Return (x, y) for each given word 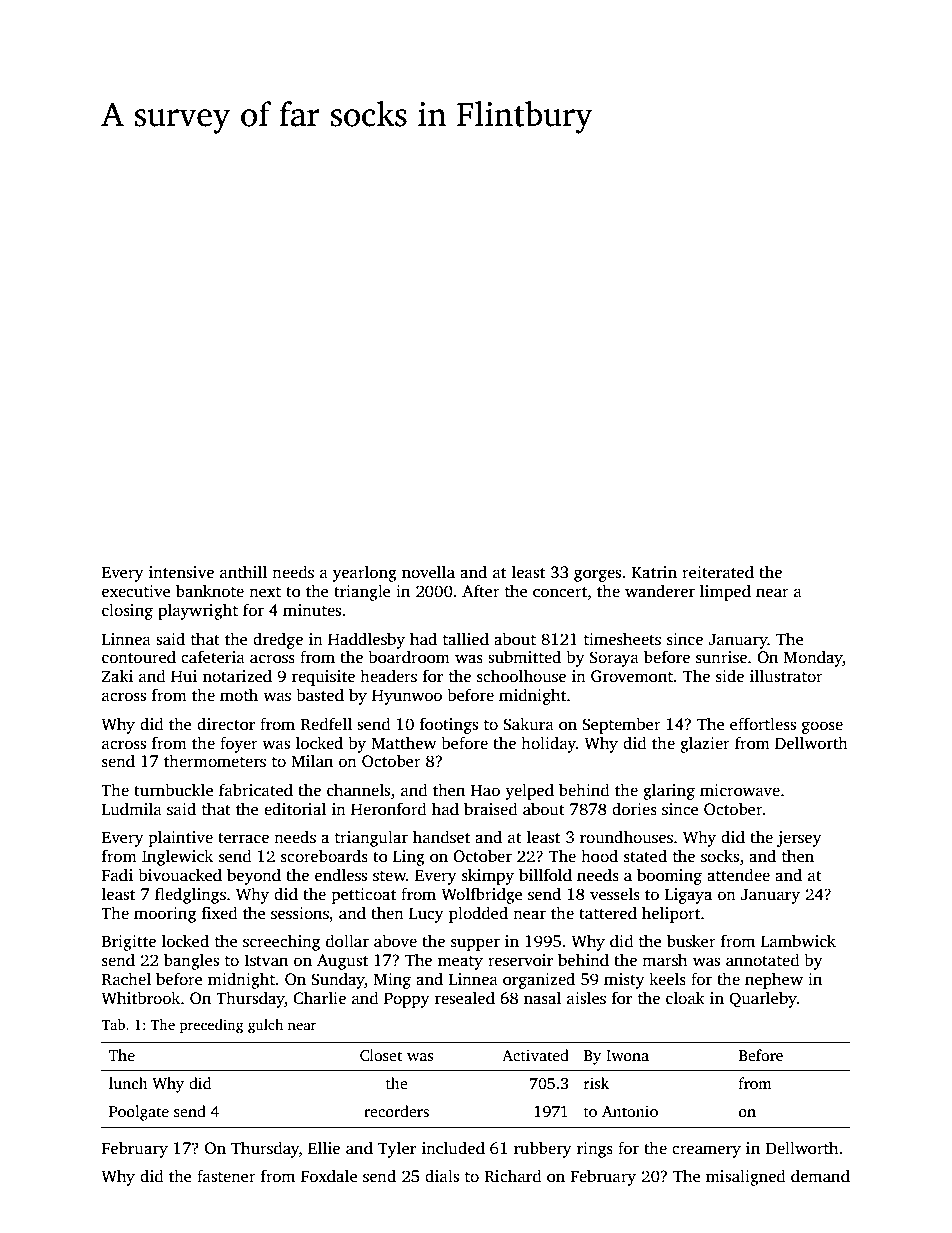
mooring (165, 915)
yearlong (365, 573)
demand (820, 1176)
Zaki (117, 675)
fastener (226, 1176)
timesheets (622, 639)
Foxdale (329, 1176)
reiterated (718, 572)
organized (539, 980)
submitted (524, 657)
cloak (685, 998)
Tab (113, 1024)
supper (475, 944)
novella (428, 572)
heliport (671, 914)
